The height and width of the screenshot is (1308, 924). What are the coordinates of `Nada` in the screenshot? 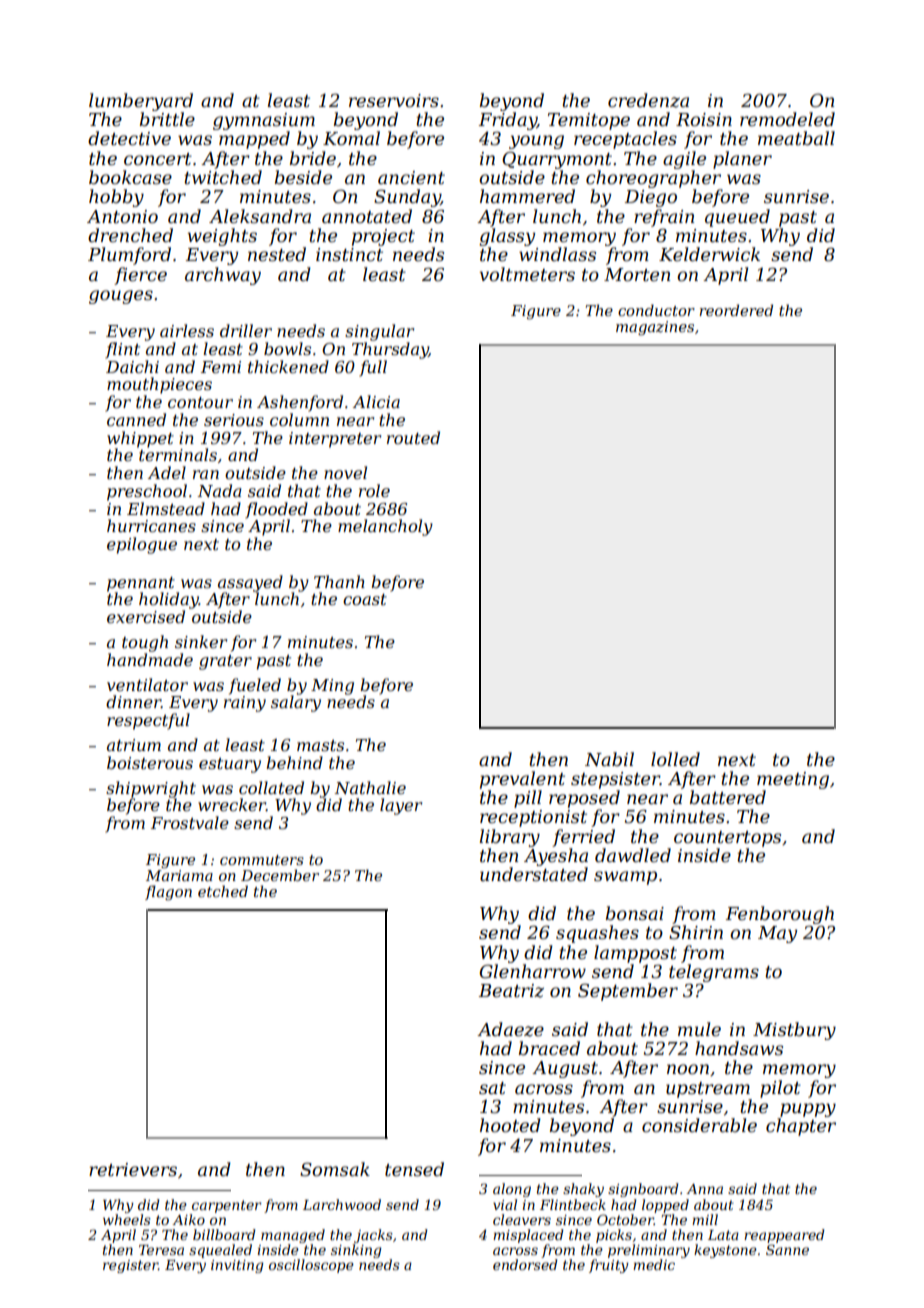 It's located at (219, 490).
